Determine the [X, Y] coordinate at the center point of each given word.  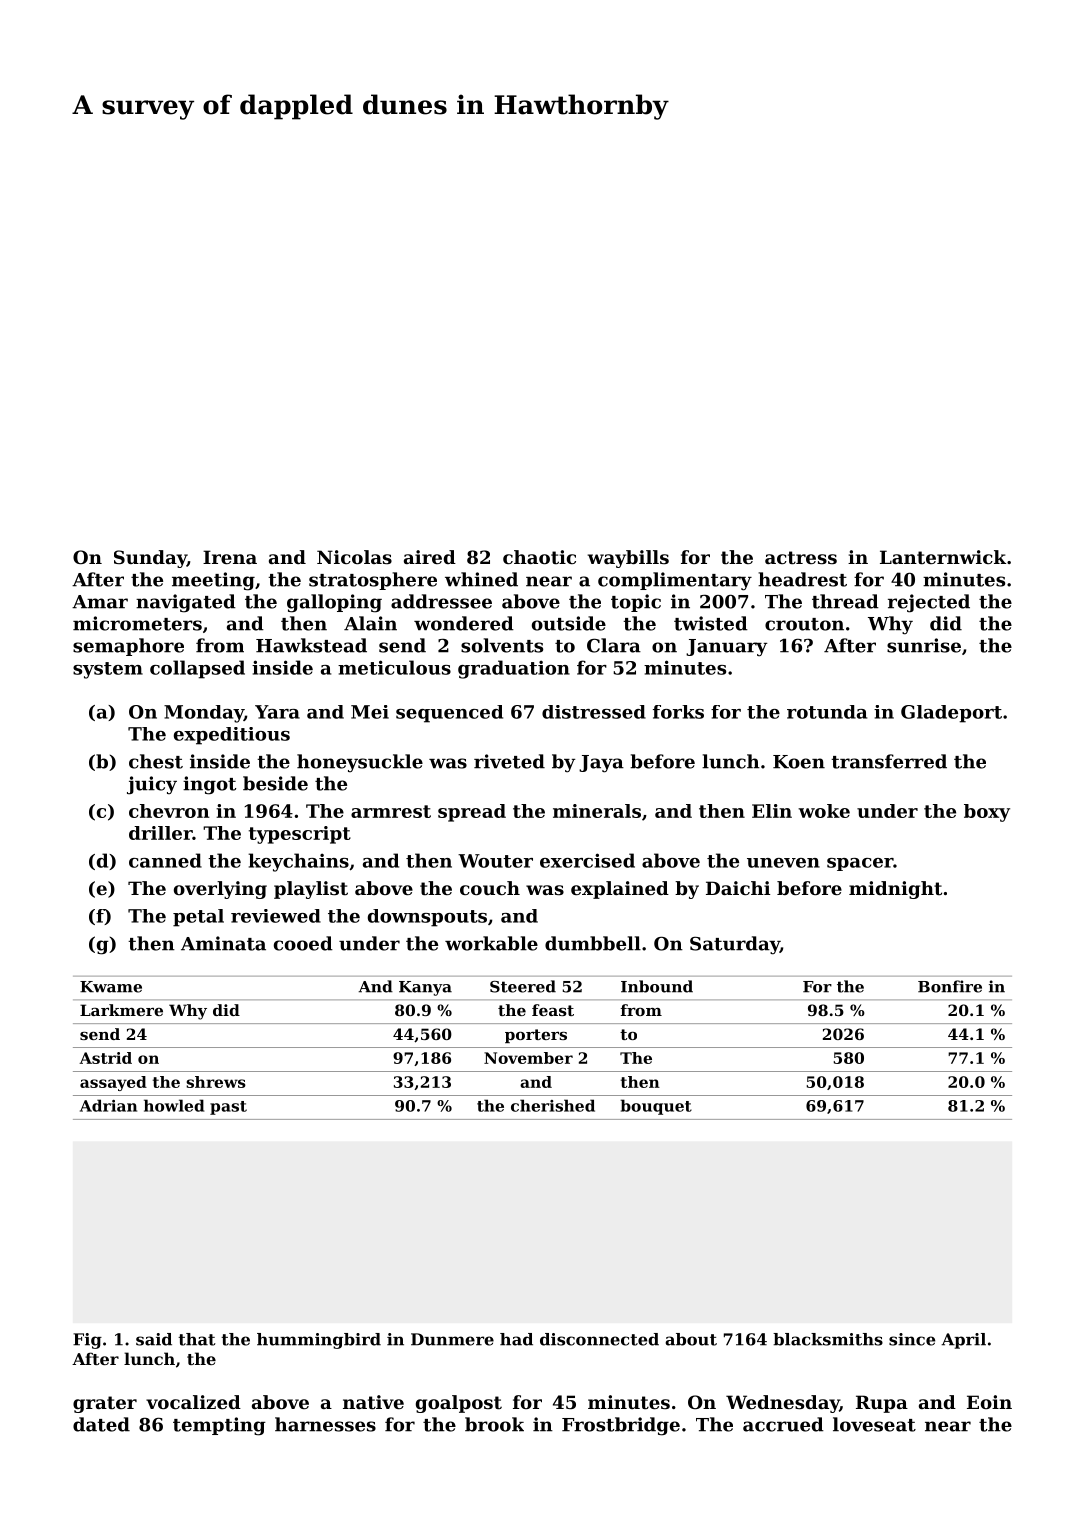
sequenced [449, 714]
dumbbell [593, 943]
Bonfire [950, 986]
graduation [514, 669]
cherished [553, 1105]
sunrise [924, 645]
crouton [804, 624]
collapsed [197, 669]
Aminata [223, 943]
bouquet [656, 1107]
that [197, 1339]
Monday [204, 714]
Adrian [108, 1105]
